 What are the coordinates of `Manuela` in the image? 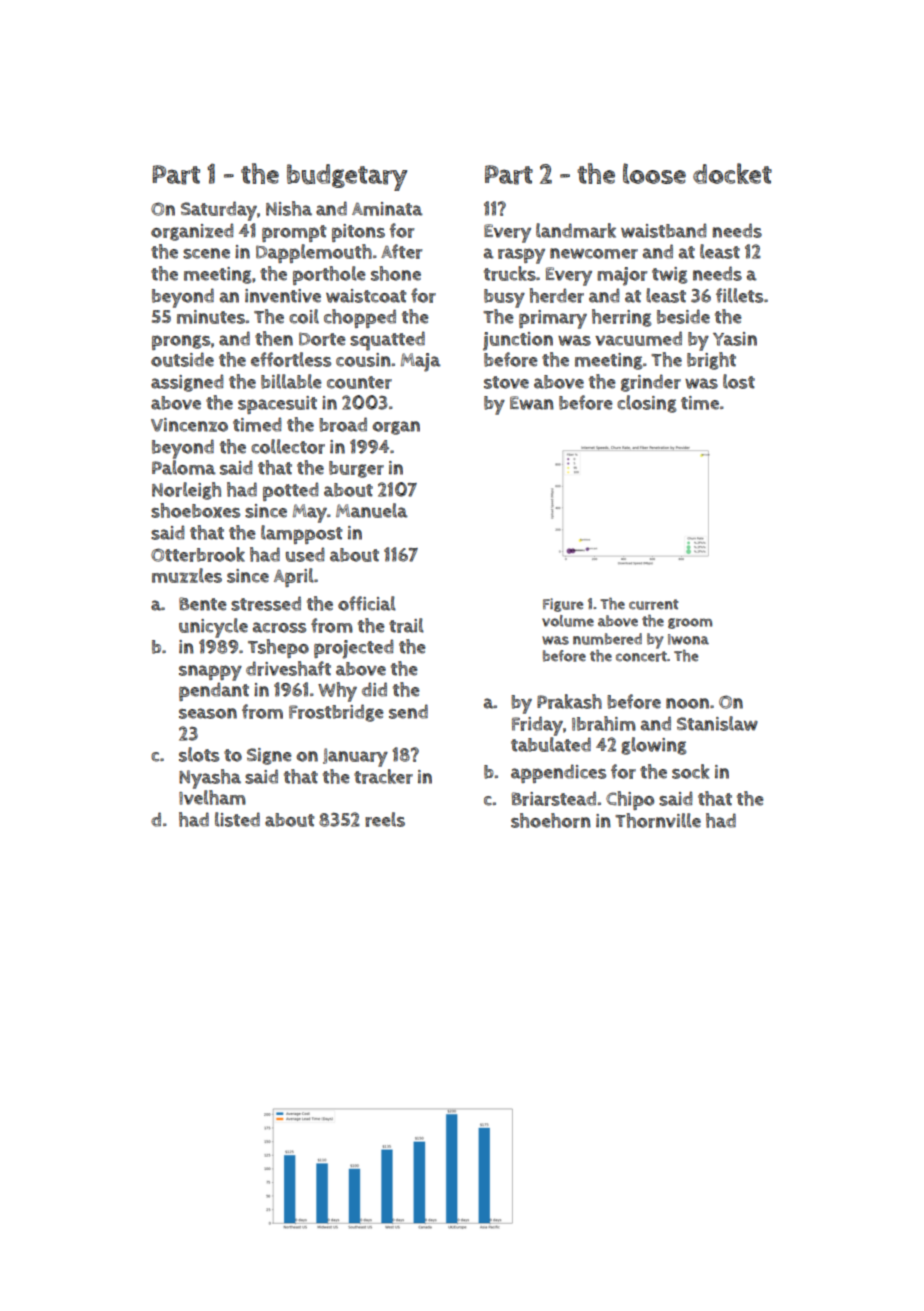 It's located at (372, 510).
